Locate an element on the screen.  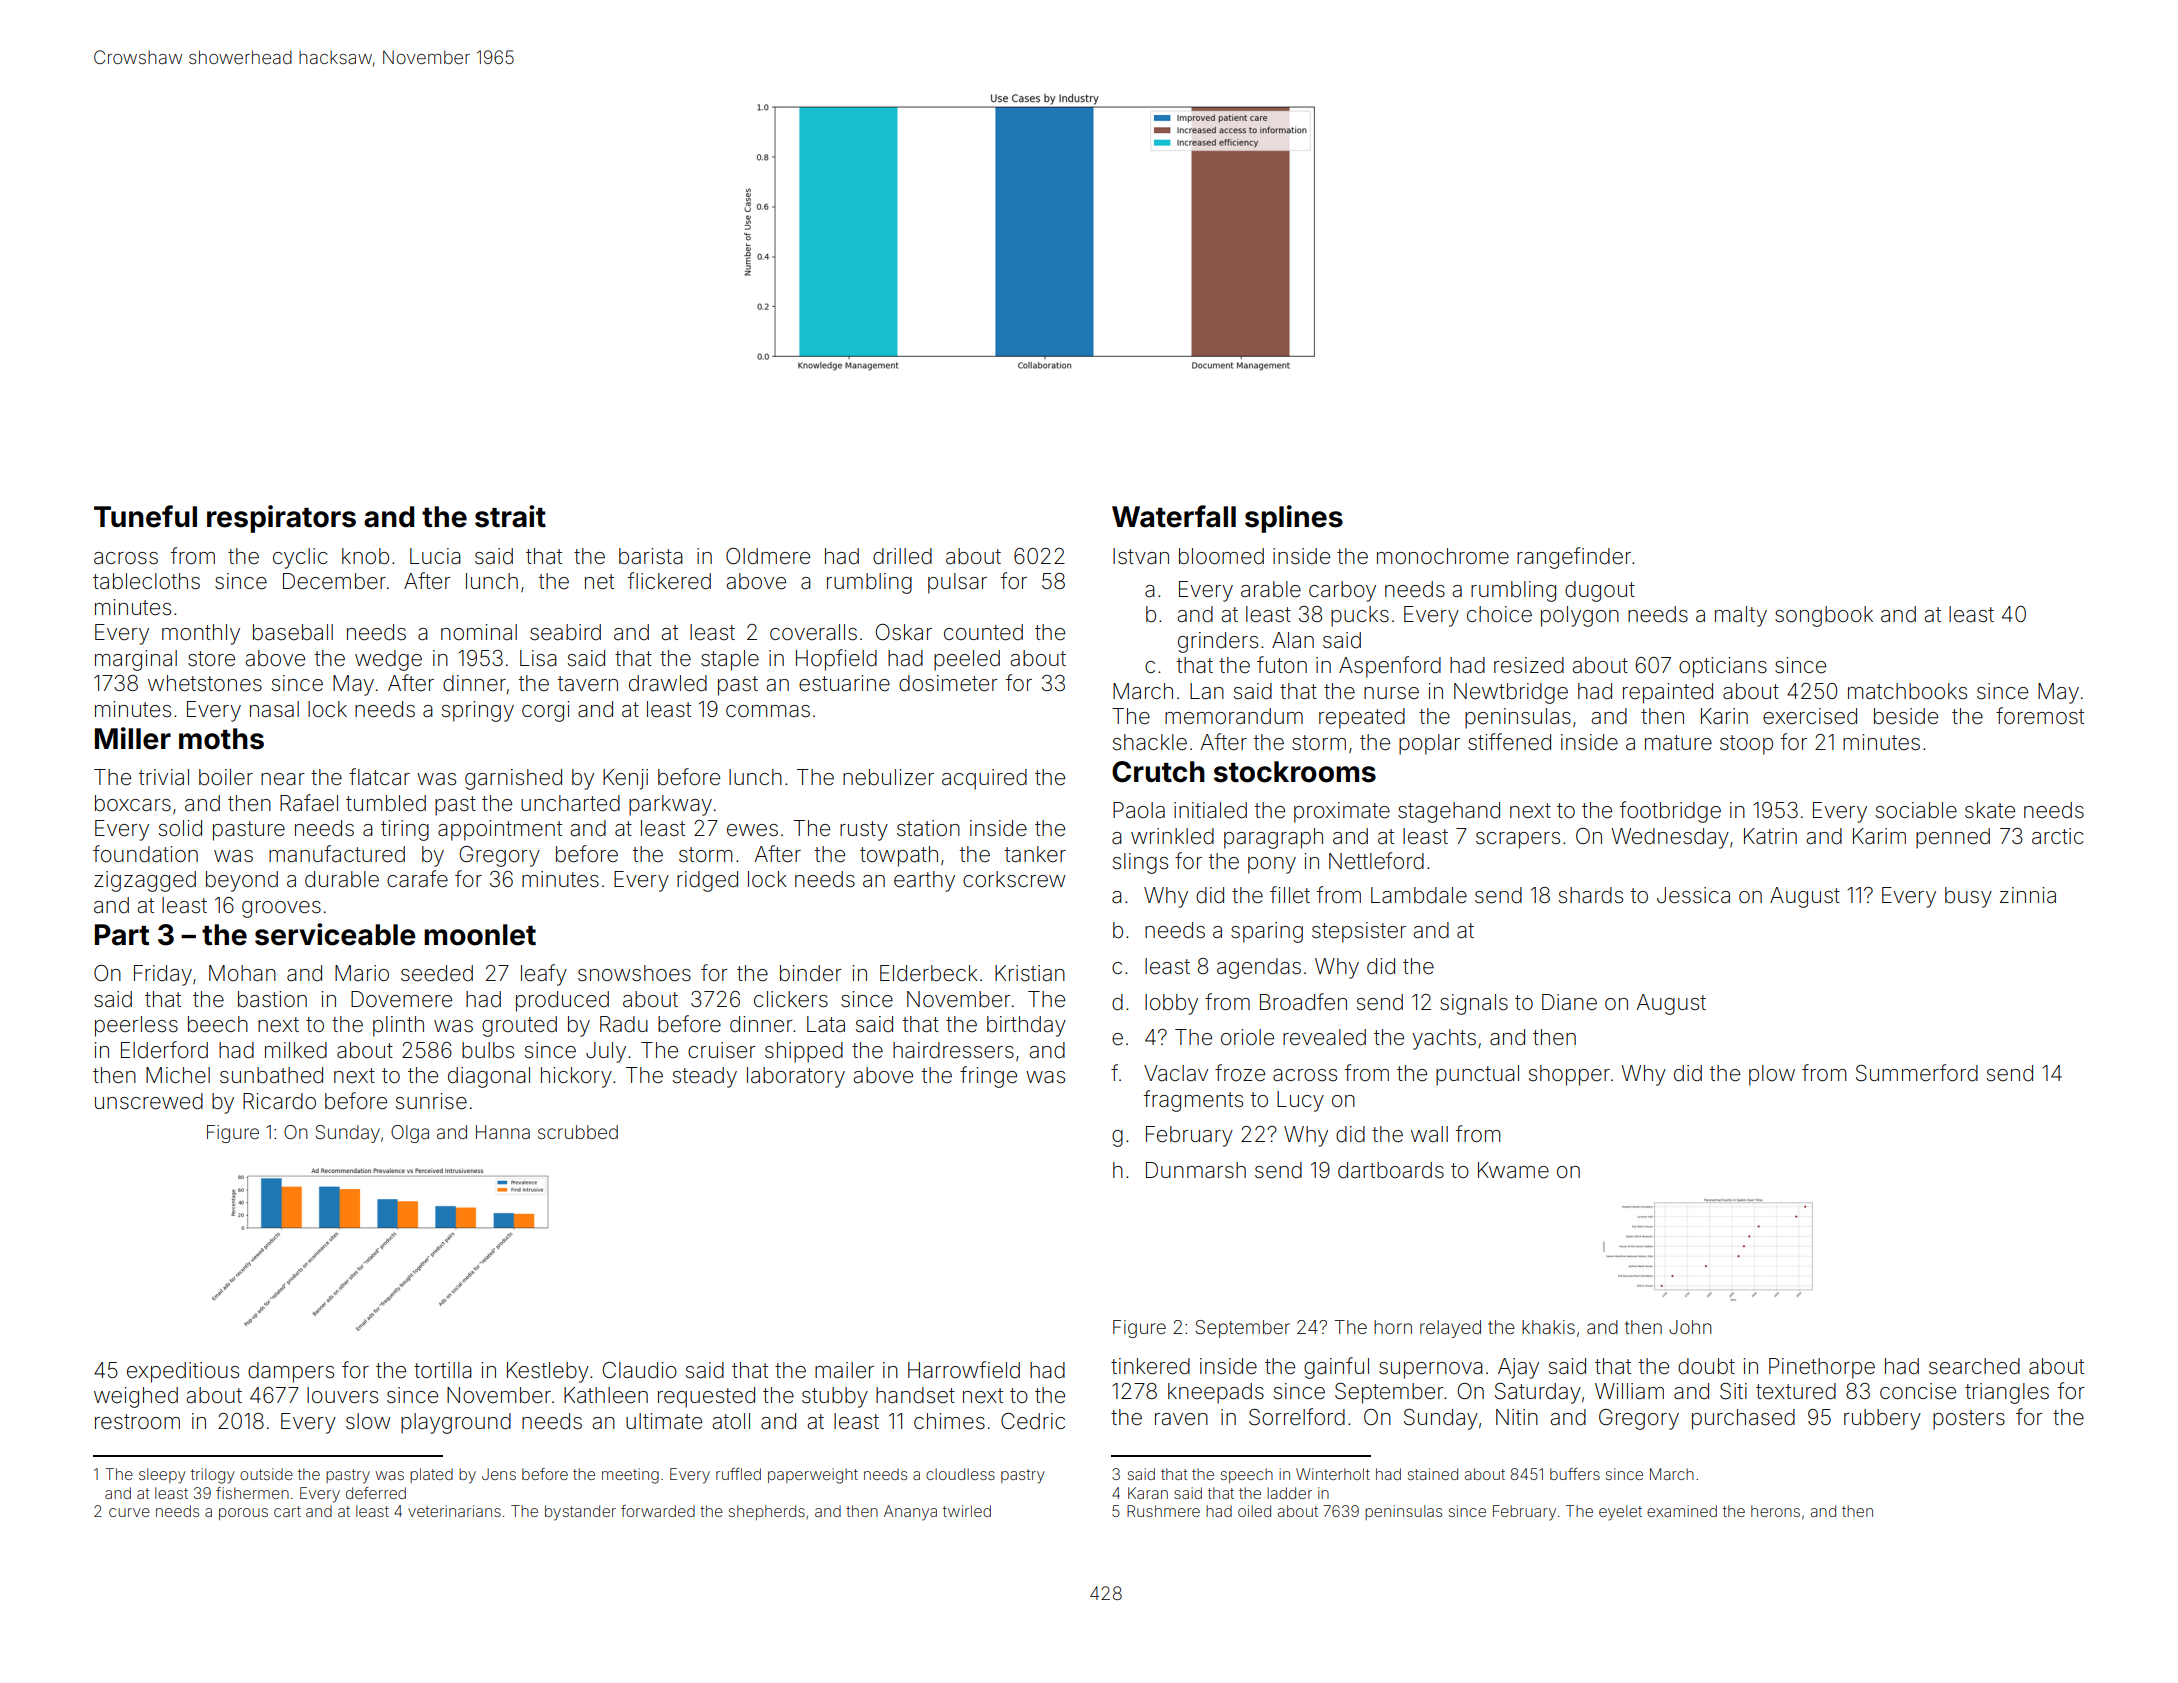
zinnia is located at coordinates (2028, 895).
